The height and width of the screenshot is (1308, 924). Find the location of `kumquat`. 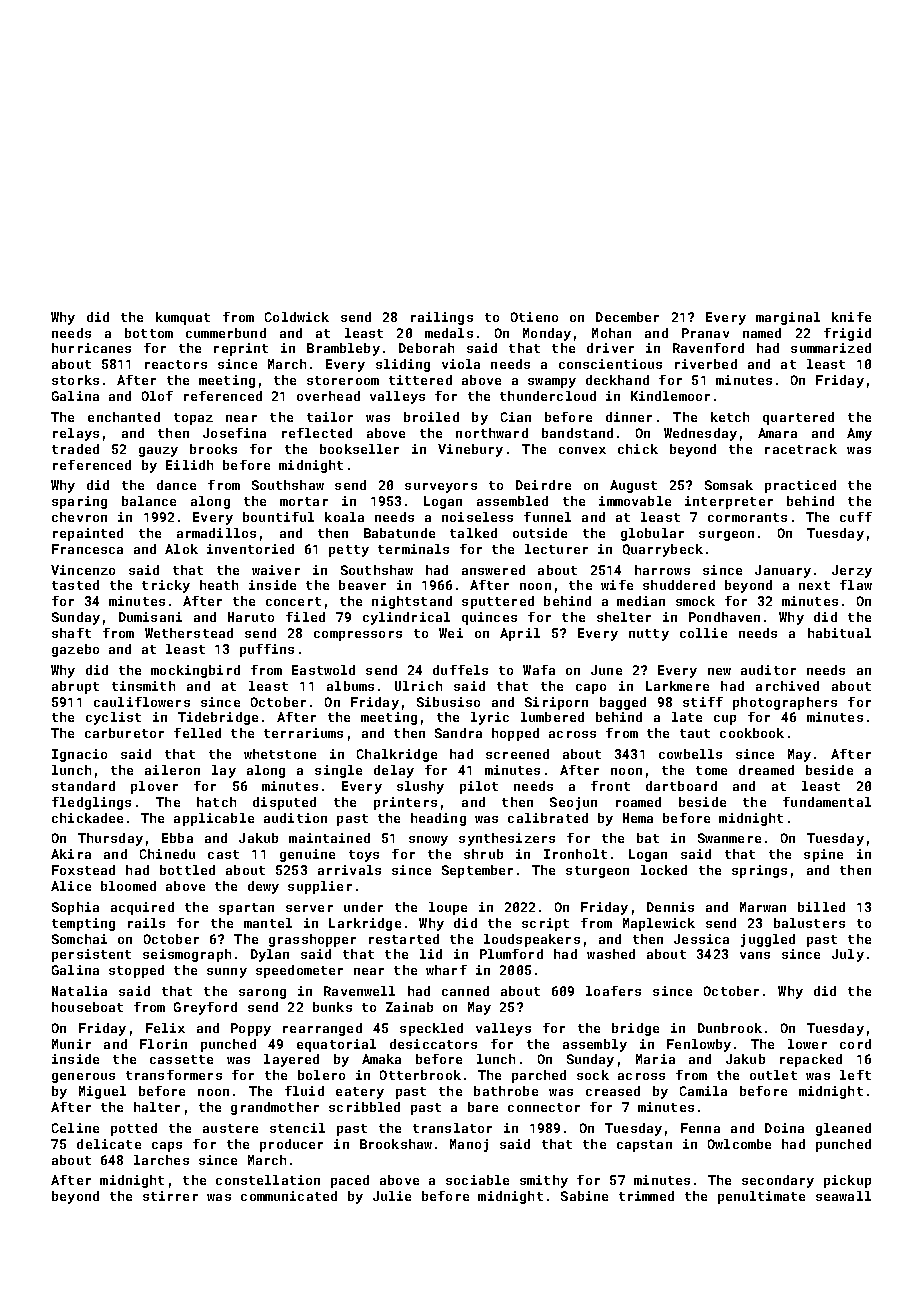

kumquat is located at coordinates (183, 318).
